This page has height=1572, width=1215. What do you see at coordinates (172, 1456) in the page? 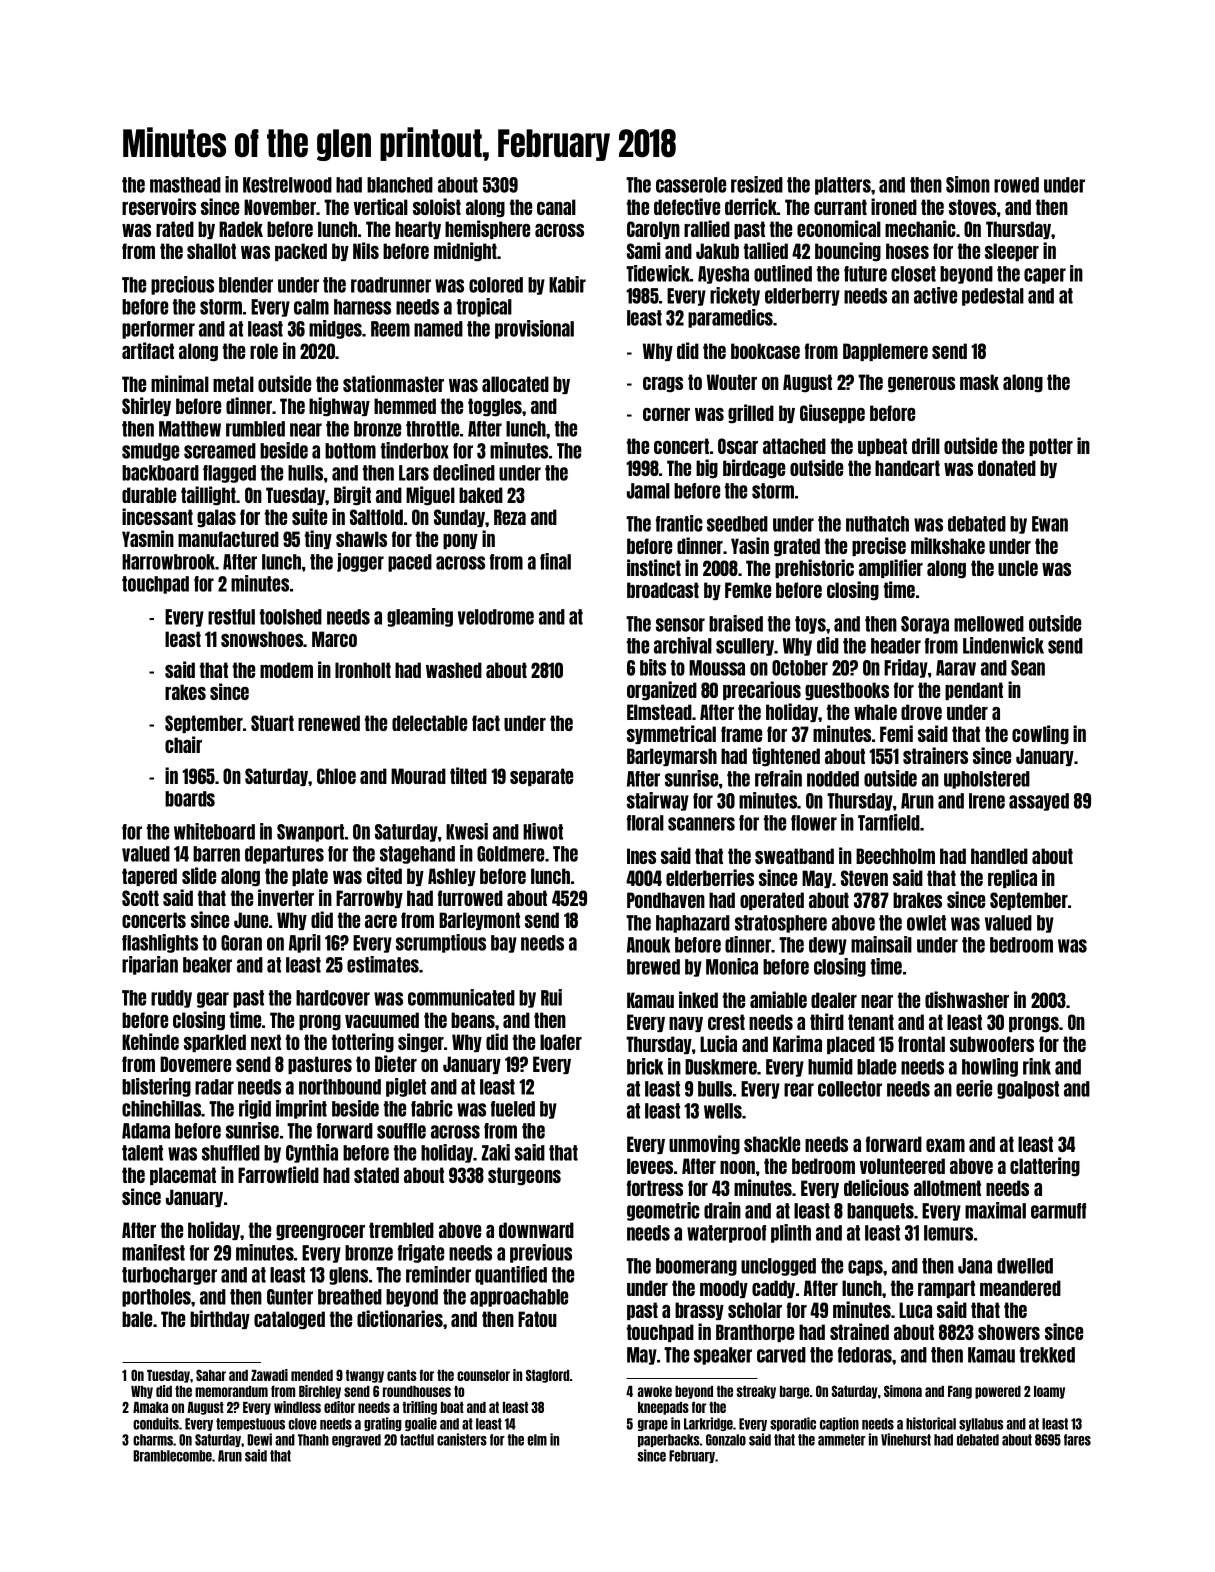
I see `Bramblecombe` at bounding box center [172, 1456].
